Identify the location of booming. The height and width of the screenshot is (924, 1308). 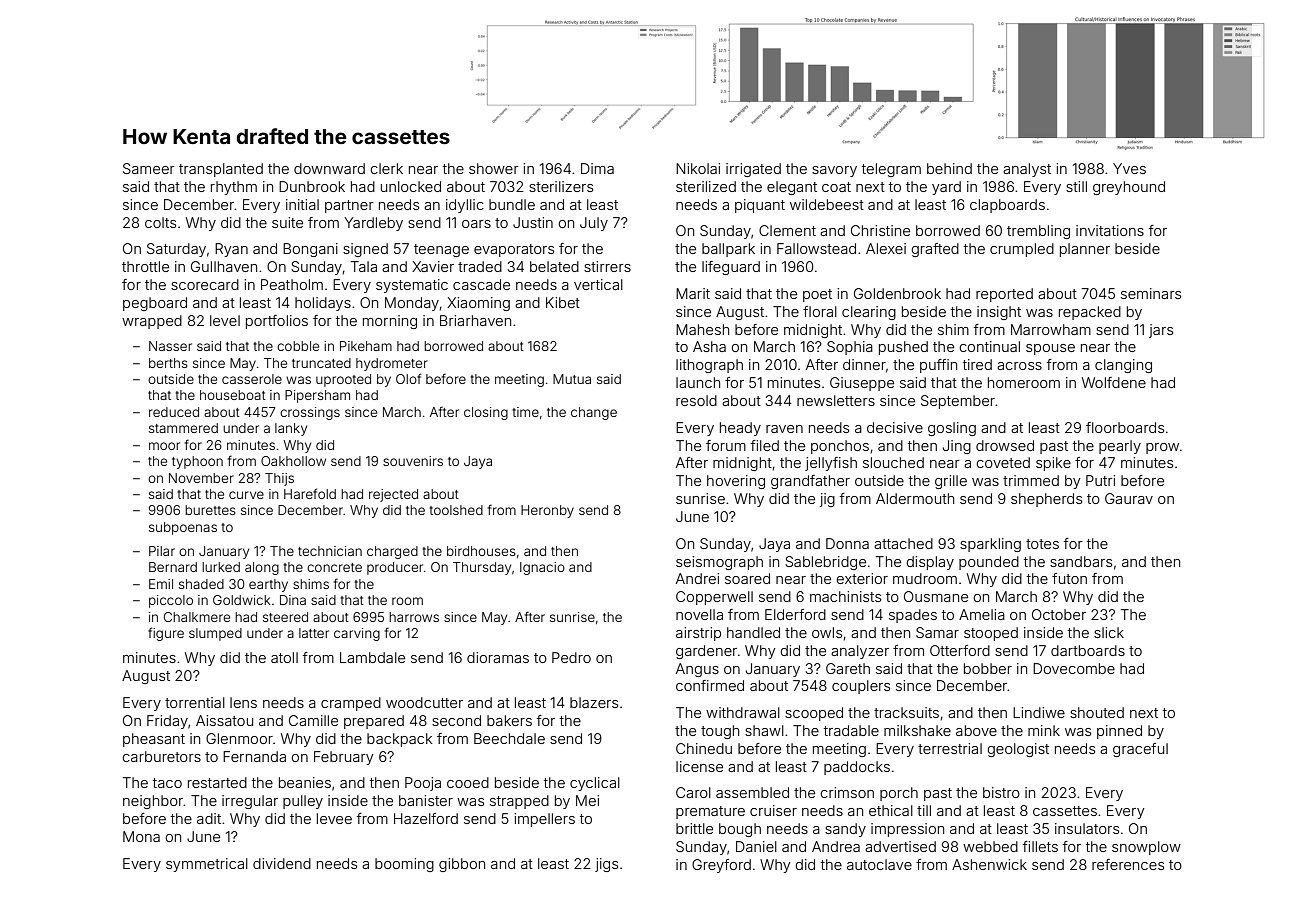
(404, 865).
